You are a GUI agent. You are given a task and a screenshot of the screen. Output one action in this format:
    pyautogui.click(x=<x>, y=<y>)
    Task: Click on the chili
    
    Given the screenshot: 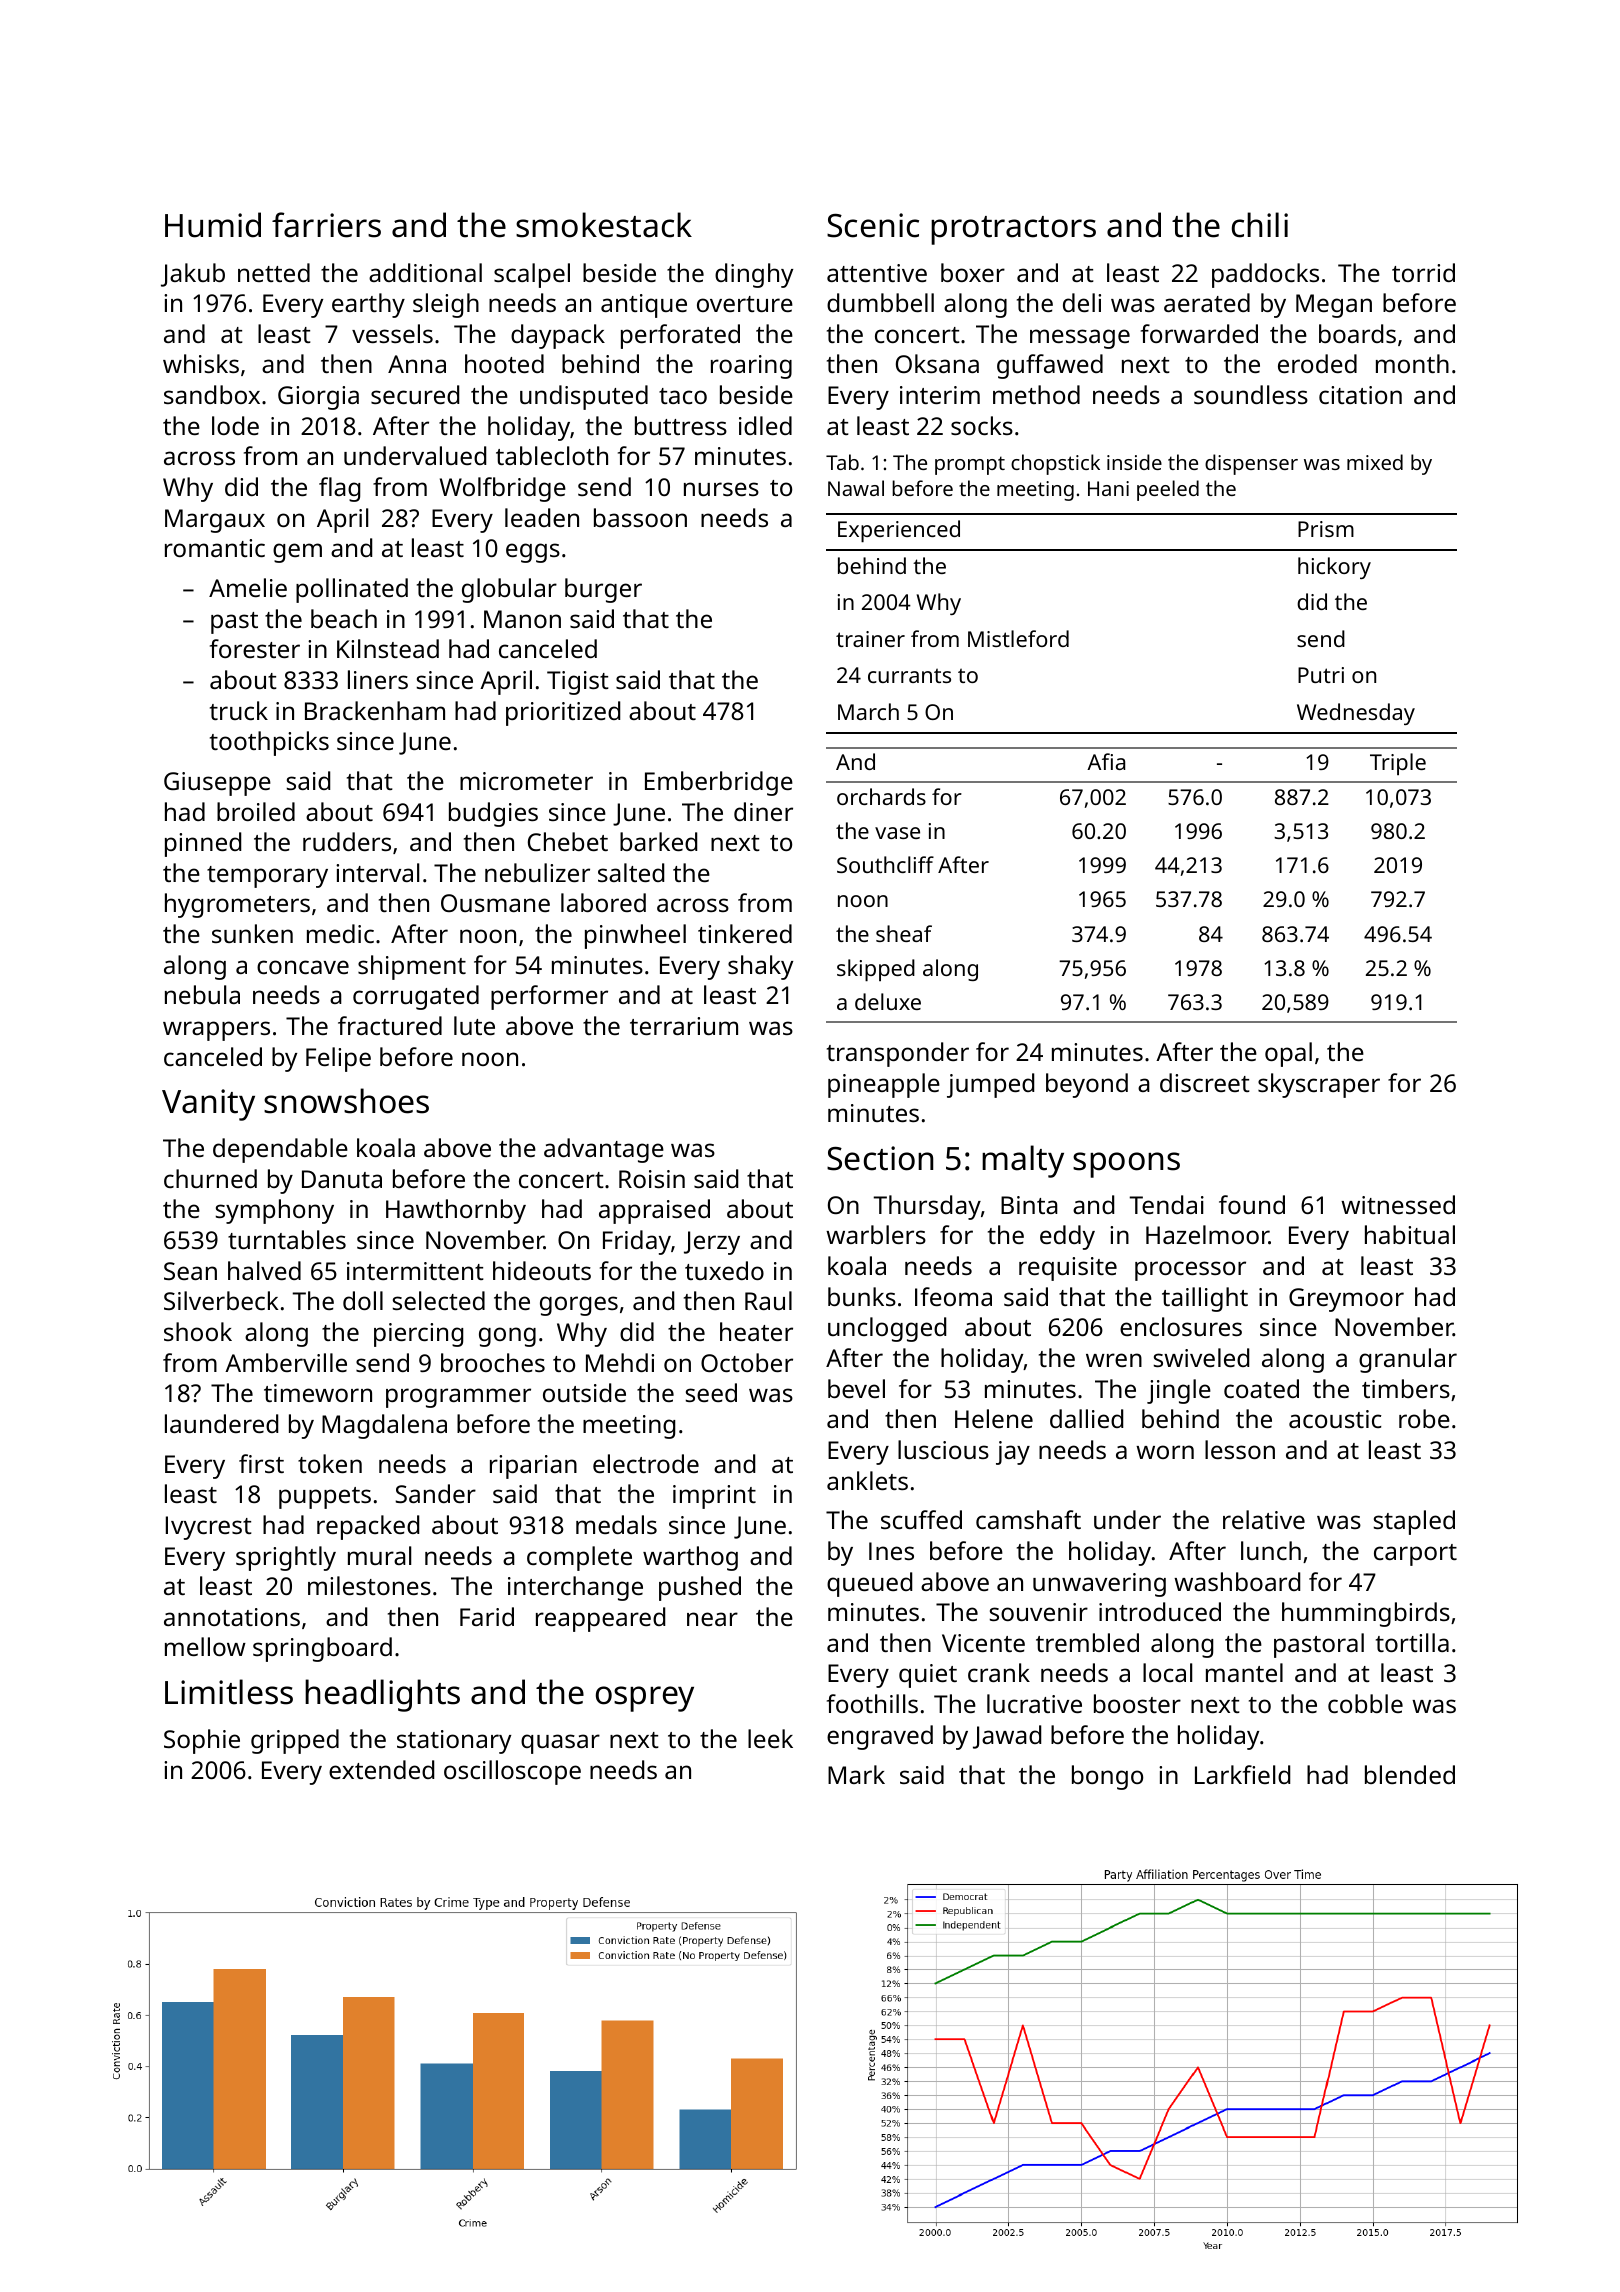 What is the action you would take?
    pyautogui.click(x=1260, y=225)
